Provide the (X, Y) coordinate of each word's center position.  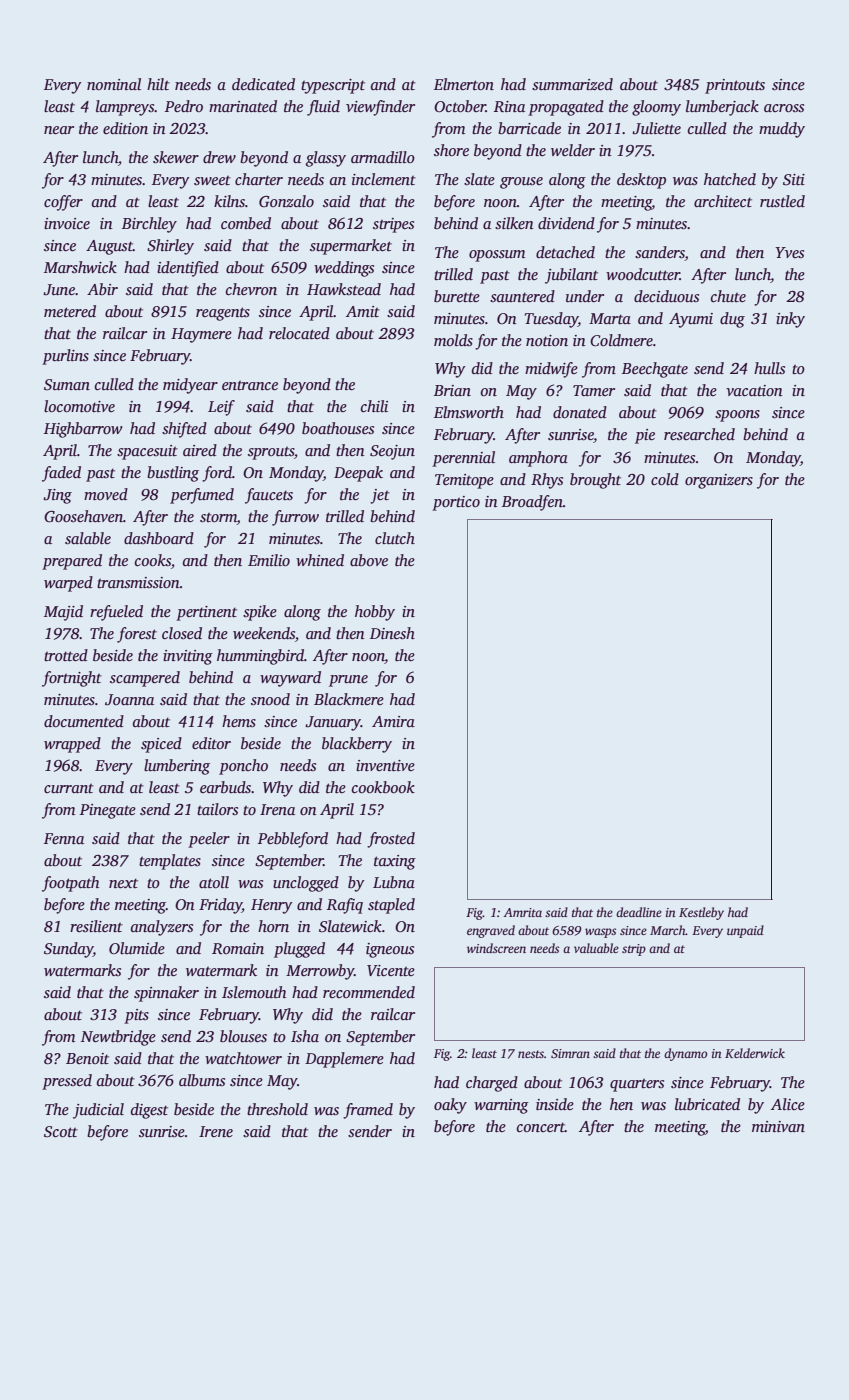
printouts (735, 86)
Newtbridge (118, 1038)
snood (270, 699)
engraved (491, 931)
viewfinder (380, 108)
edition (125, 128)
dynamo (685, 1054)
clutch (395, 538)
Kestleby (701, 913)
